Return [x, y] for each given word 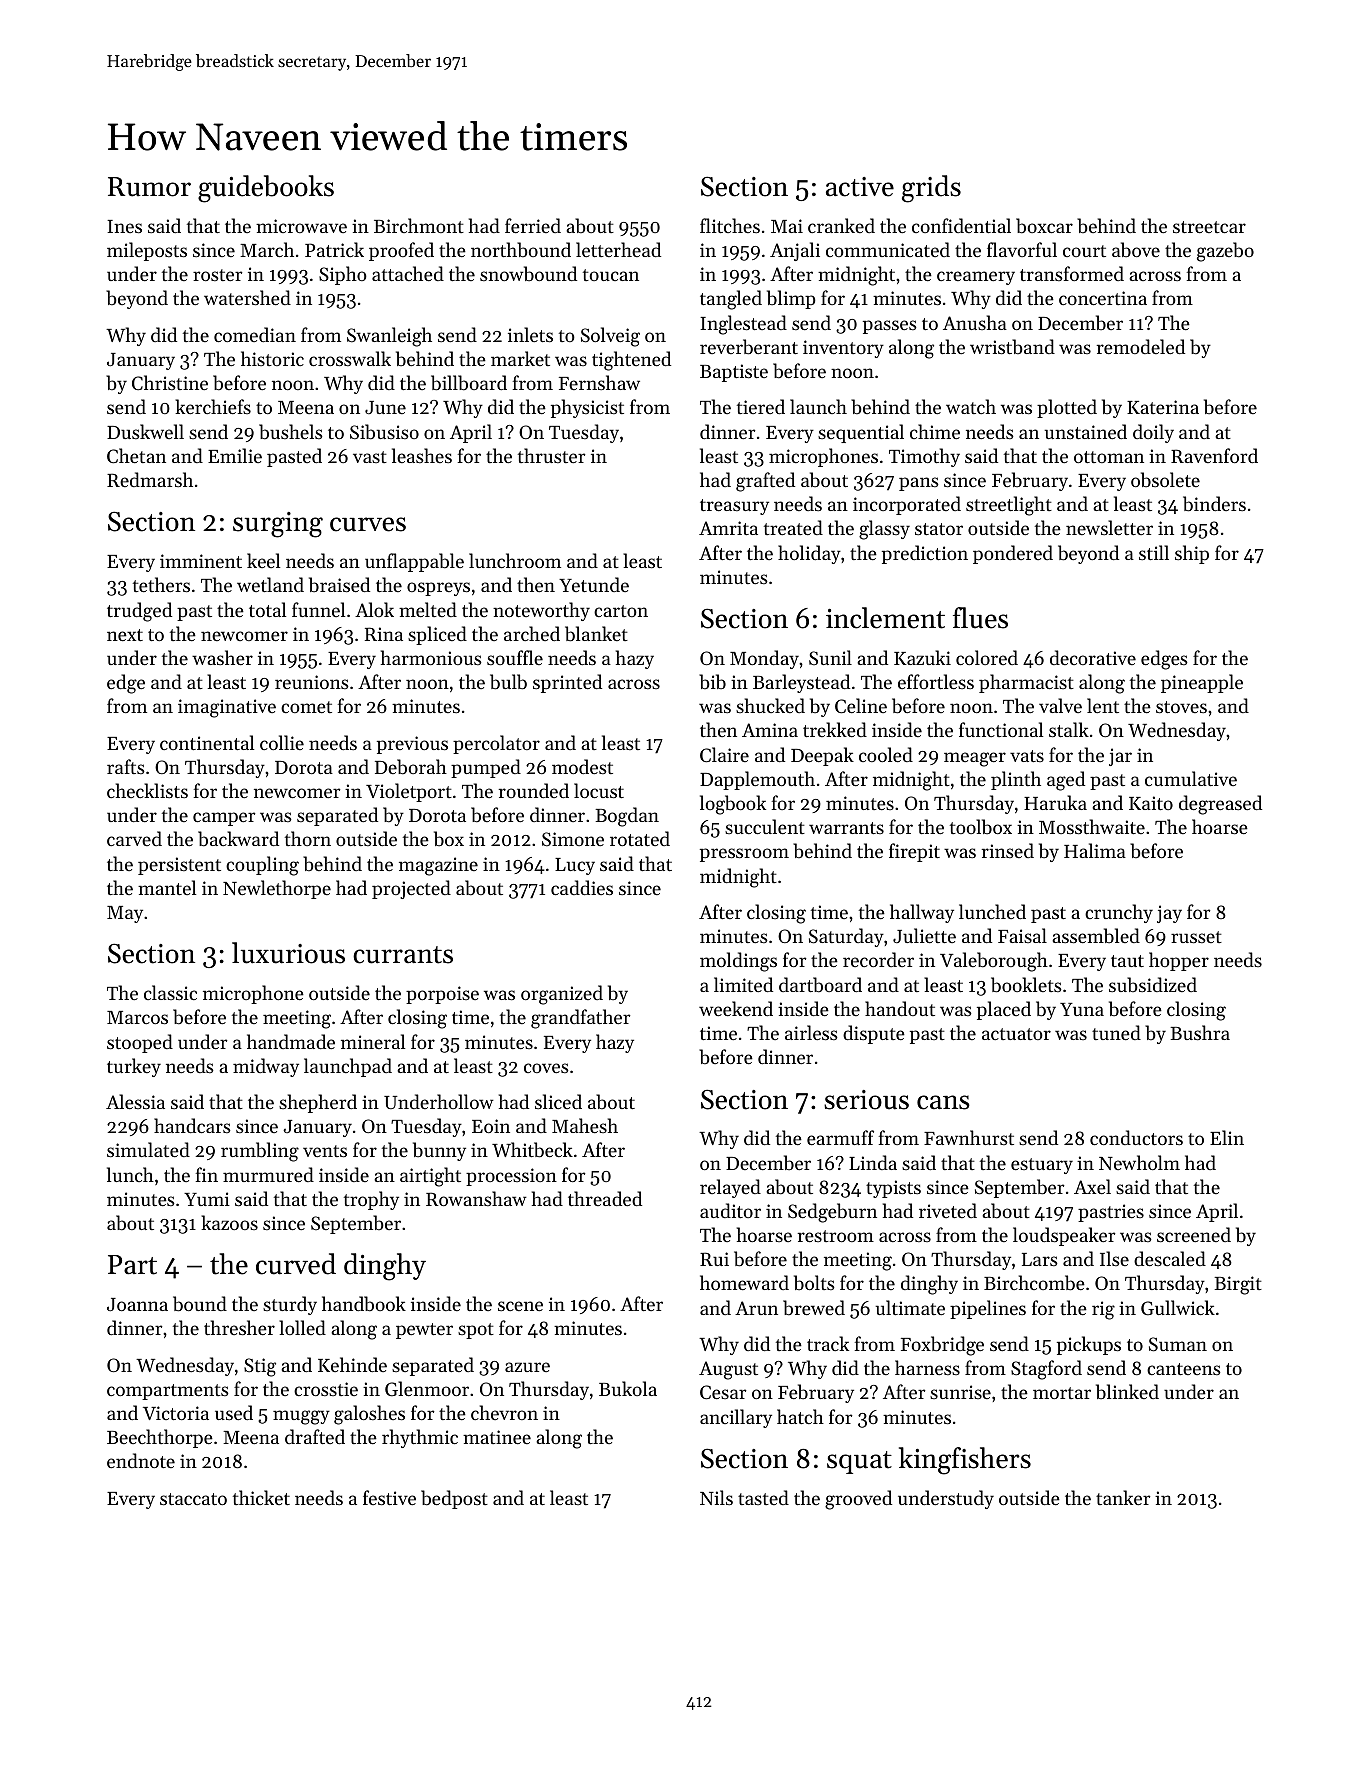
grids [931, 189]
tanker [1123, 1497]
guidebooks [266, 189]
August [728, 1370]
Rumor [149, 187]
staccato [193, 1499]
